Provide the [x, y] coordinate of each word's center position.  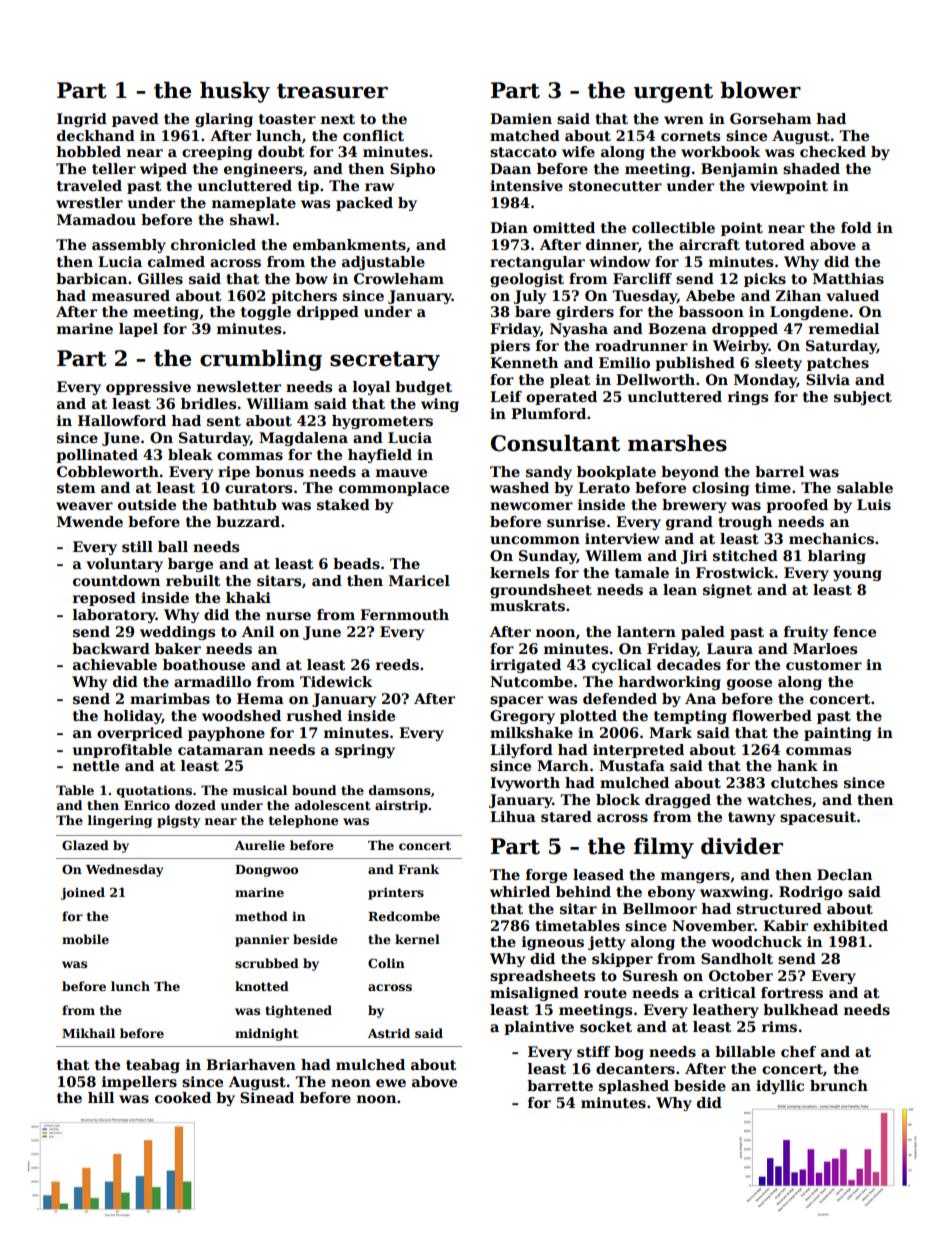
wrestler [89, 202]
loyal [371, 388]
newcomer [531, 506]
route [605, 993]
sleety [778, 364]
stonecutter [615, 186]
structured [779, 908]
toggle [266, 313]
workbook [721, 151]
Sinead [267, 1097]
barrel [779, 471]
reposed [104, 599]
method [261, 916]
